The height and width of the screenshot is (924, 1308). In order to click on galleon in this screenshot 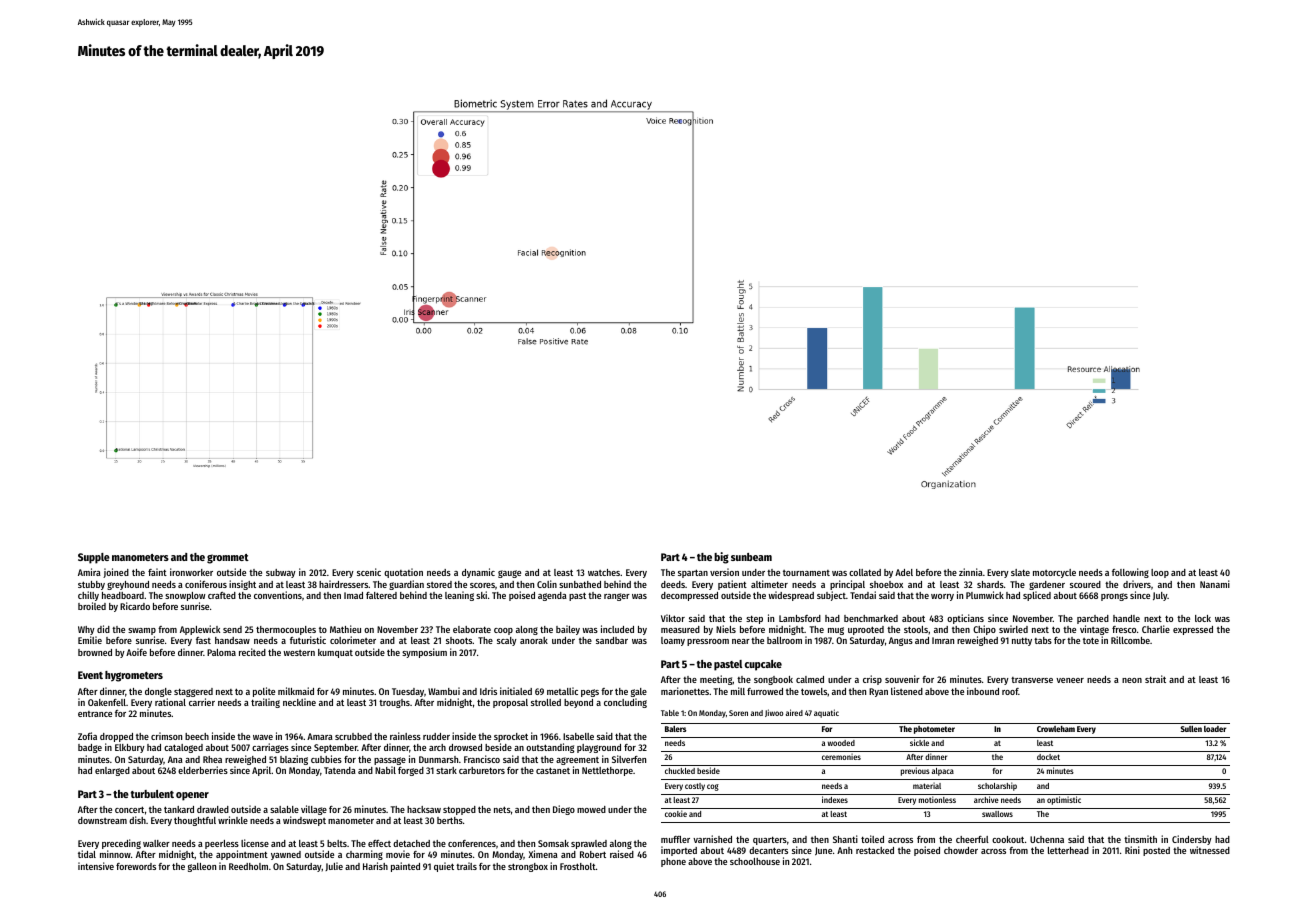, I will do `click(202, 867)`.
